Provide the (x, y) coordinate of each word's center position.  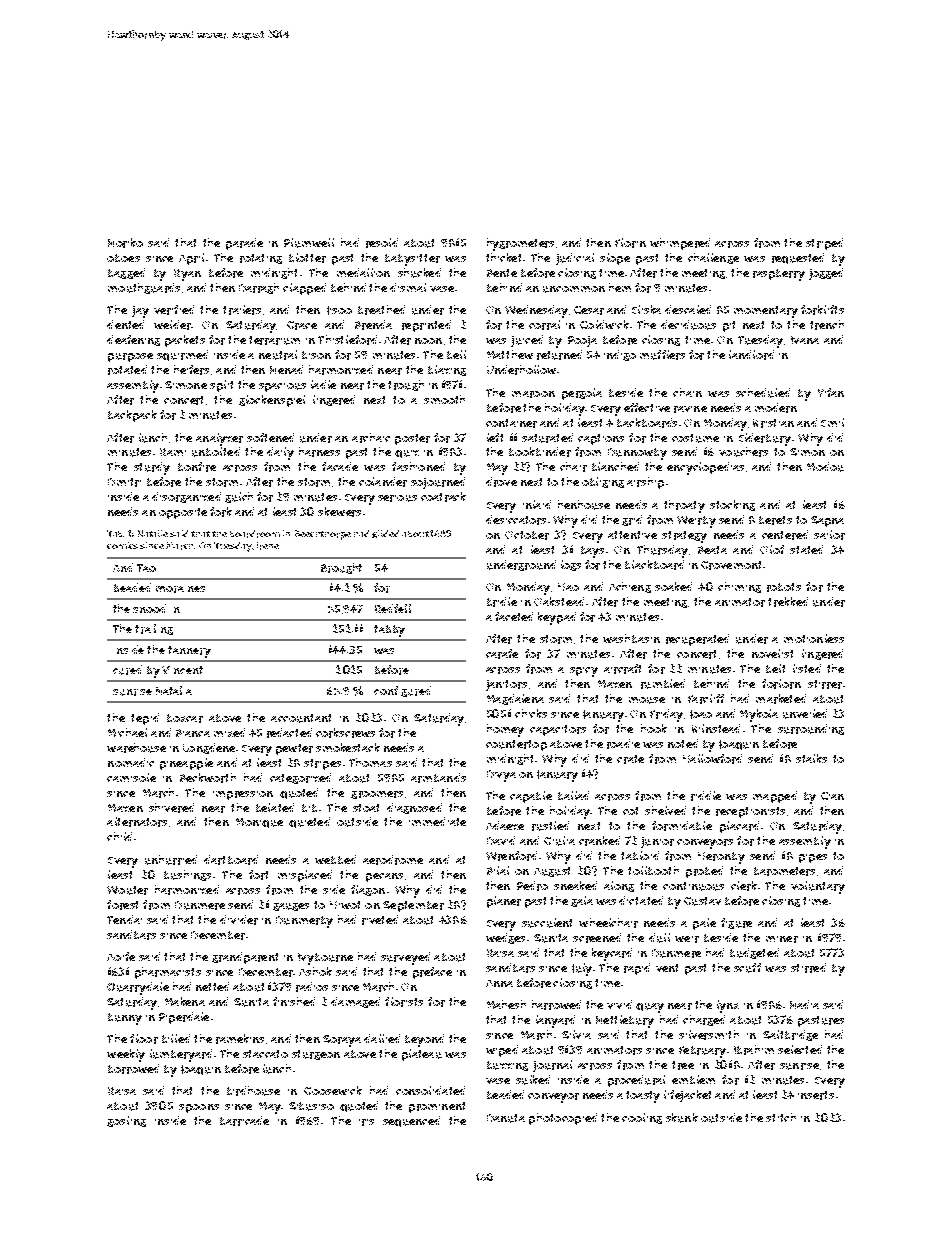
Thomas (370, 762)
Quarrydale (138, 988)
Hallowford (712, 759)
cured (127, 670)
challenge (713, 258)
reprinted (426, 326)
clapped (304, 289)
